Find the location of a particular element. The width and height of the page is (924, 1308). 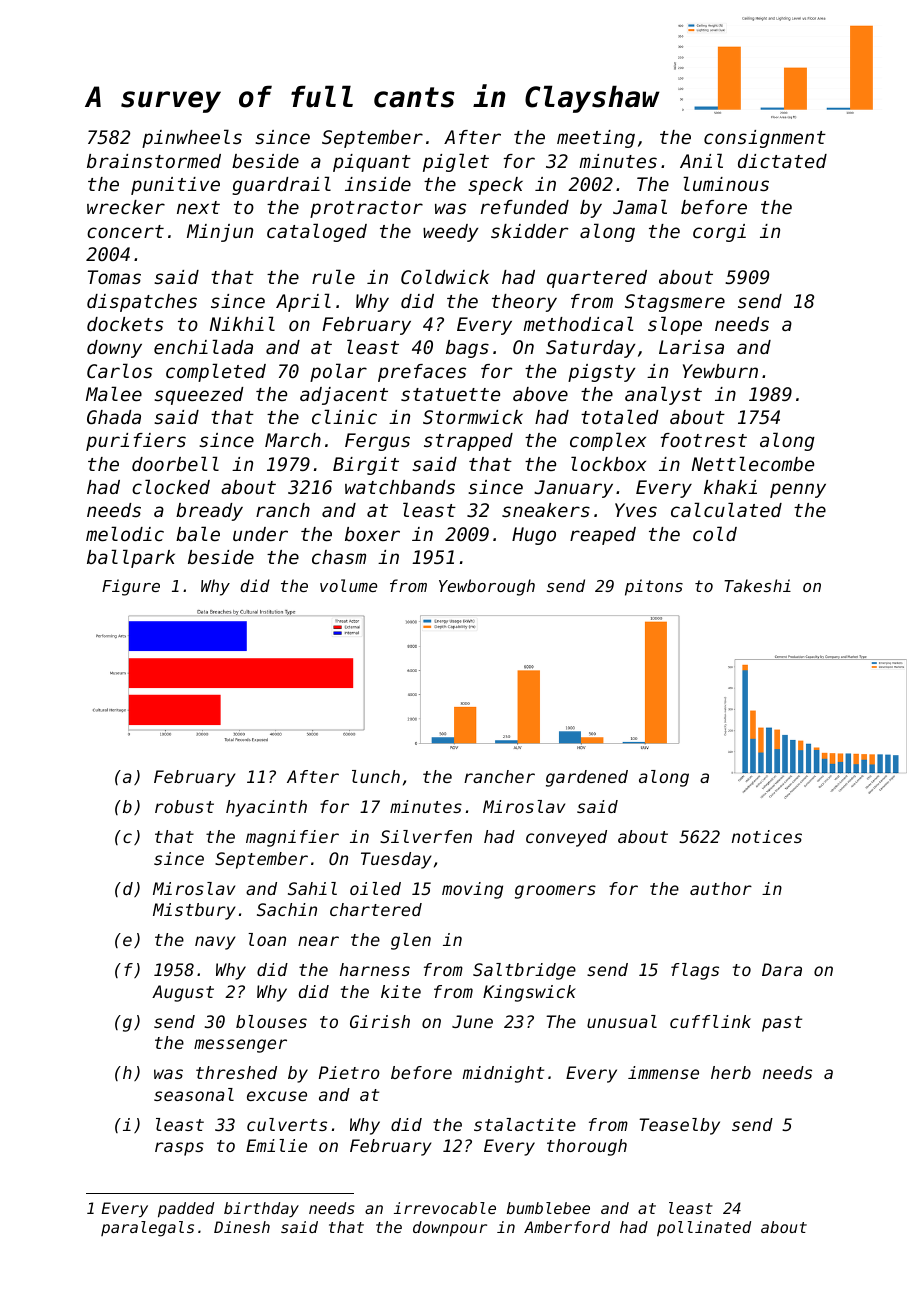

Dara is located at coordinates (782, 969).
